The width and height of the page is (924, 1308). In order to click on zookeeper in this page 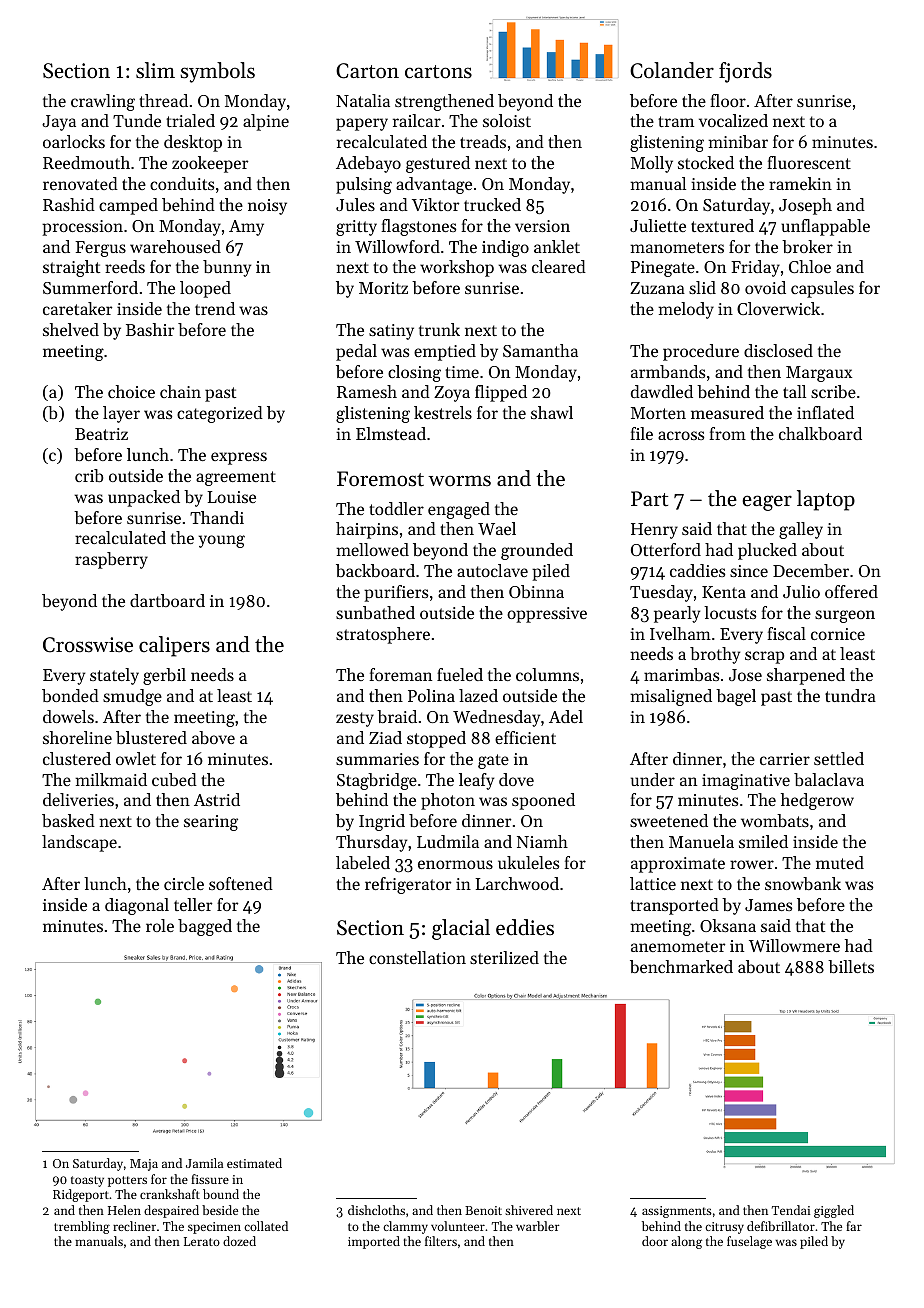, I will do `click(210, 164)`.
